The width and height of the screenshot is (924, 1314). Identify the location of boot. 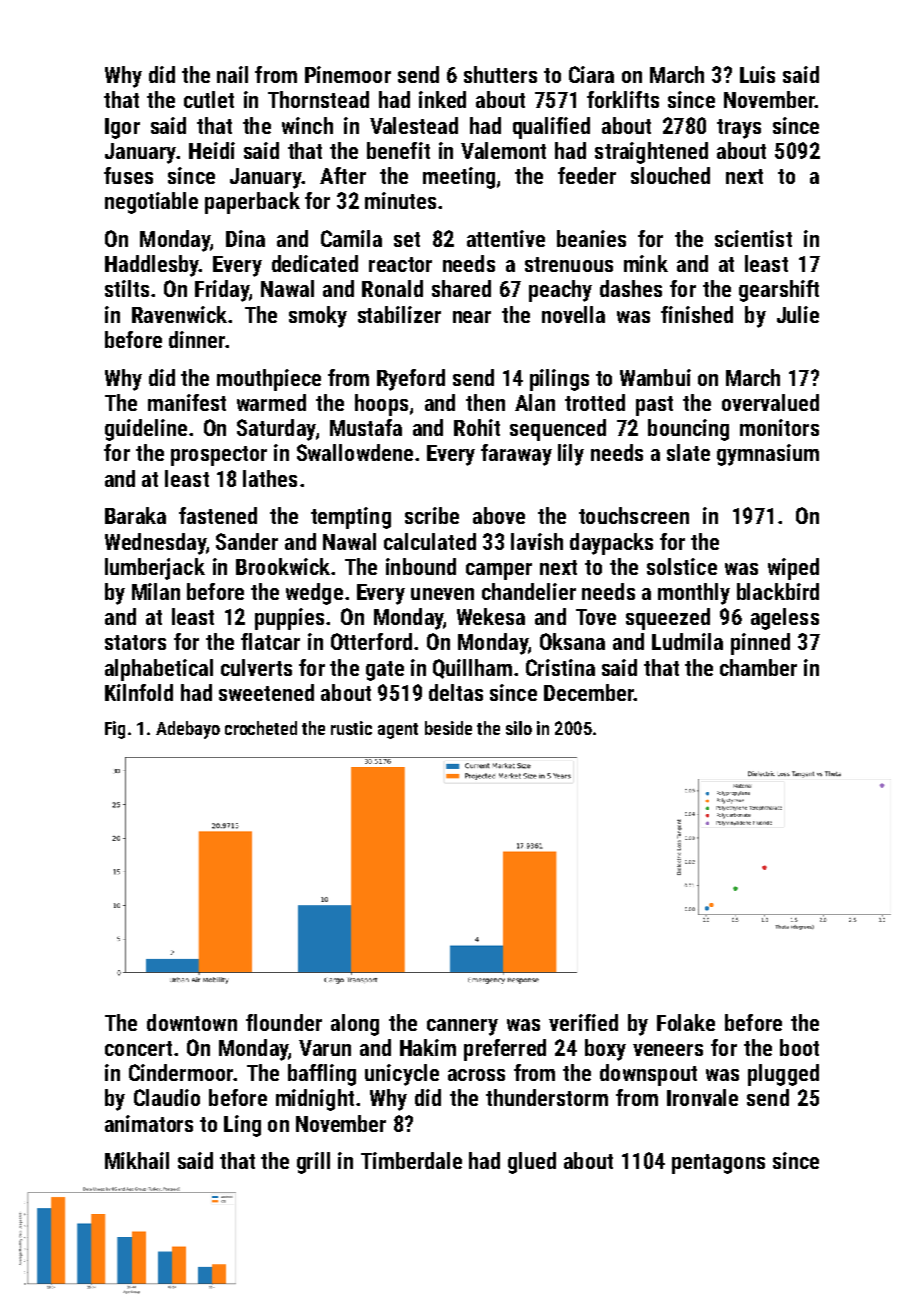
(799, 1047).
